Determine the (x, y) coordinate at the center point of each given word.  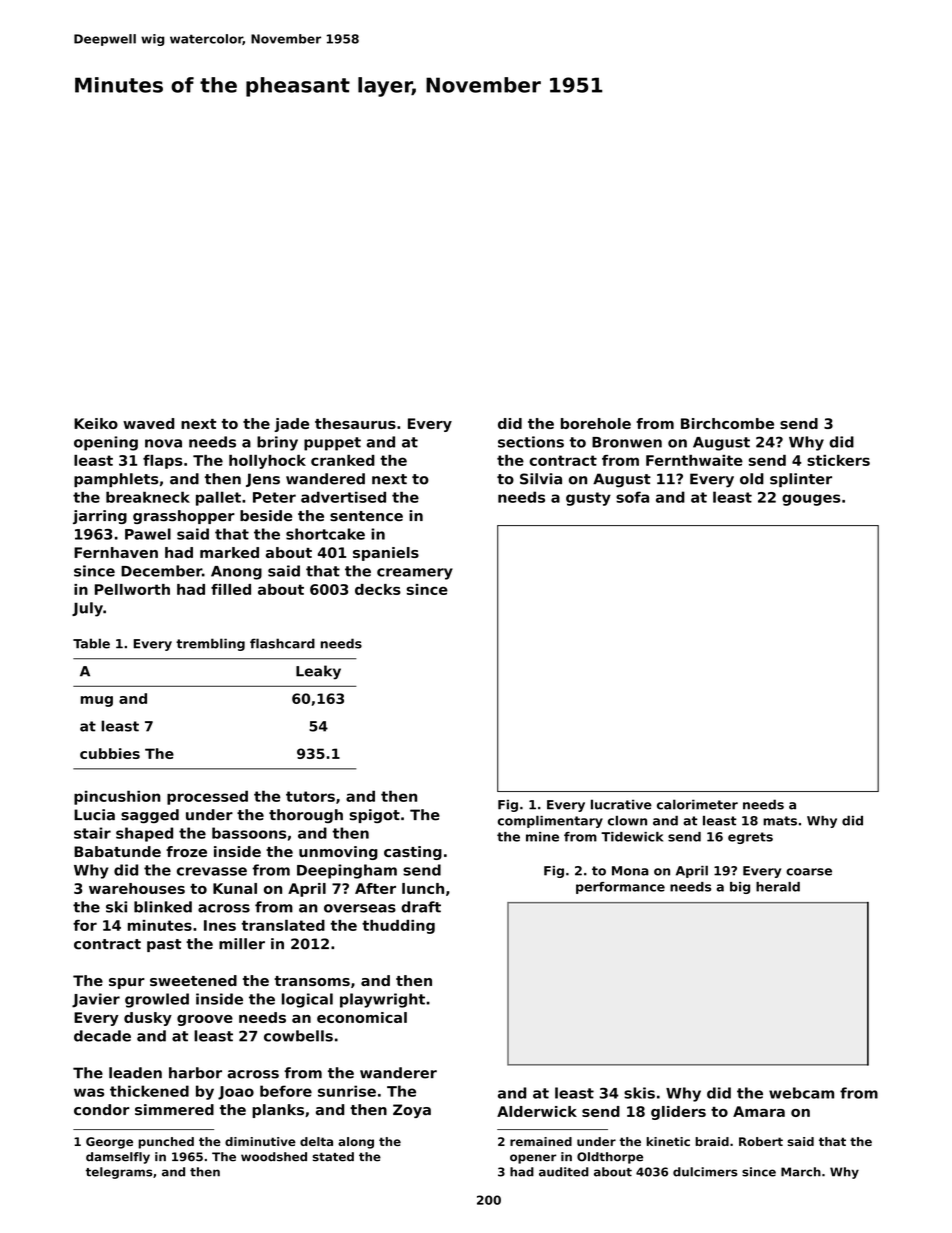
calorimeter (697, 804)
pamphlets (116, 480)
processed (207, 797)
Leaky (318, 672)
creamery (415, 574)
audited (564, 1172)
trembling (210, 644)
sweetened (193, 980)
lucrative (621, 804)
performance (620, 888)
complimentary (550, 822)
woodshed (274, 1157)
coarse (809, 872)
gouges (811, 500)
